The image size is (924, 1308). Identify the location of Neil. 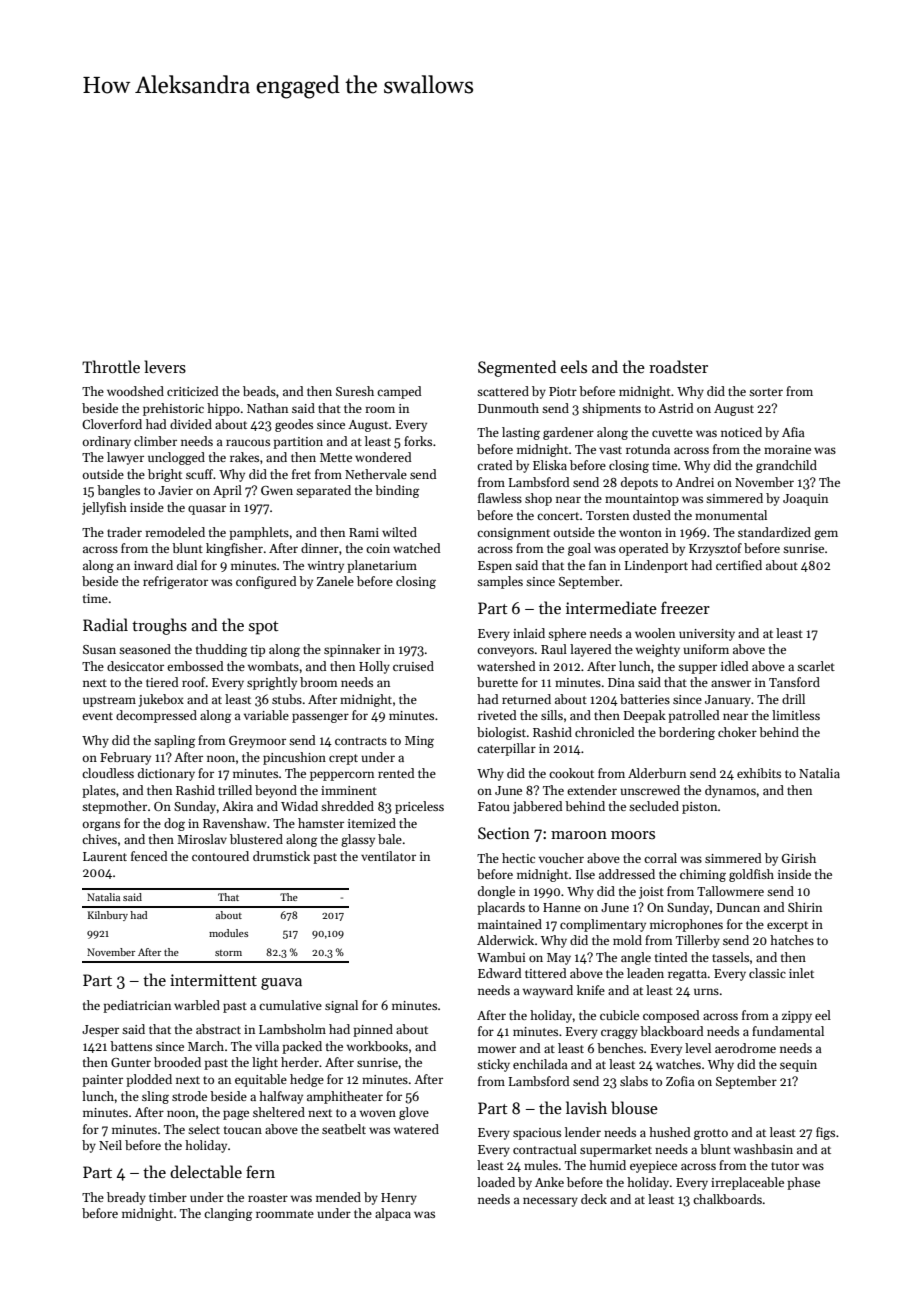
(110, 1145).
